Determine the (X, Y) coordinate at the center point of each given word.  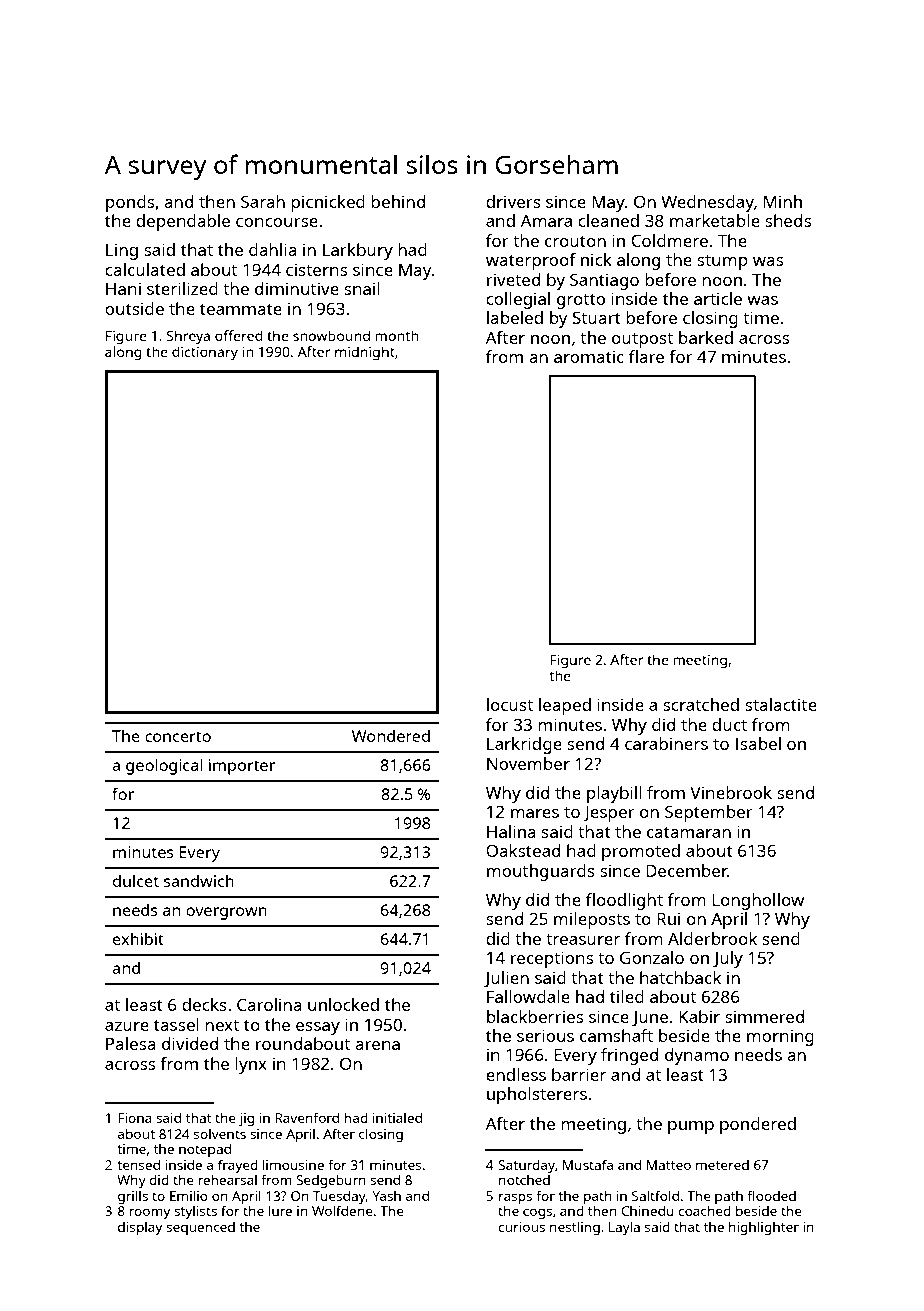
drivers (513, 201)
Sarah (263, 201)
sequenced (200, 1228)
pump (691, 1127)
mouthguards (541, 872)
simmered (764, 1016)
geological (164, 766)
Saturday (526, 1166)
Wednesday (707, 203)
